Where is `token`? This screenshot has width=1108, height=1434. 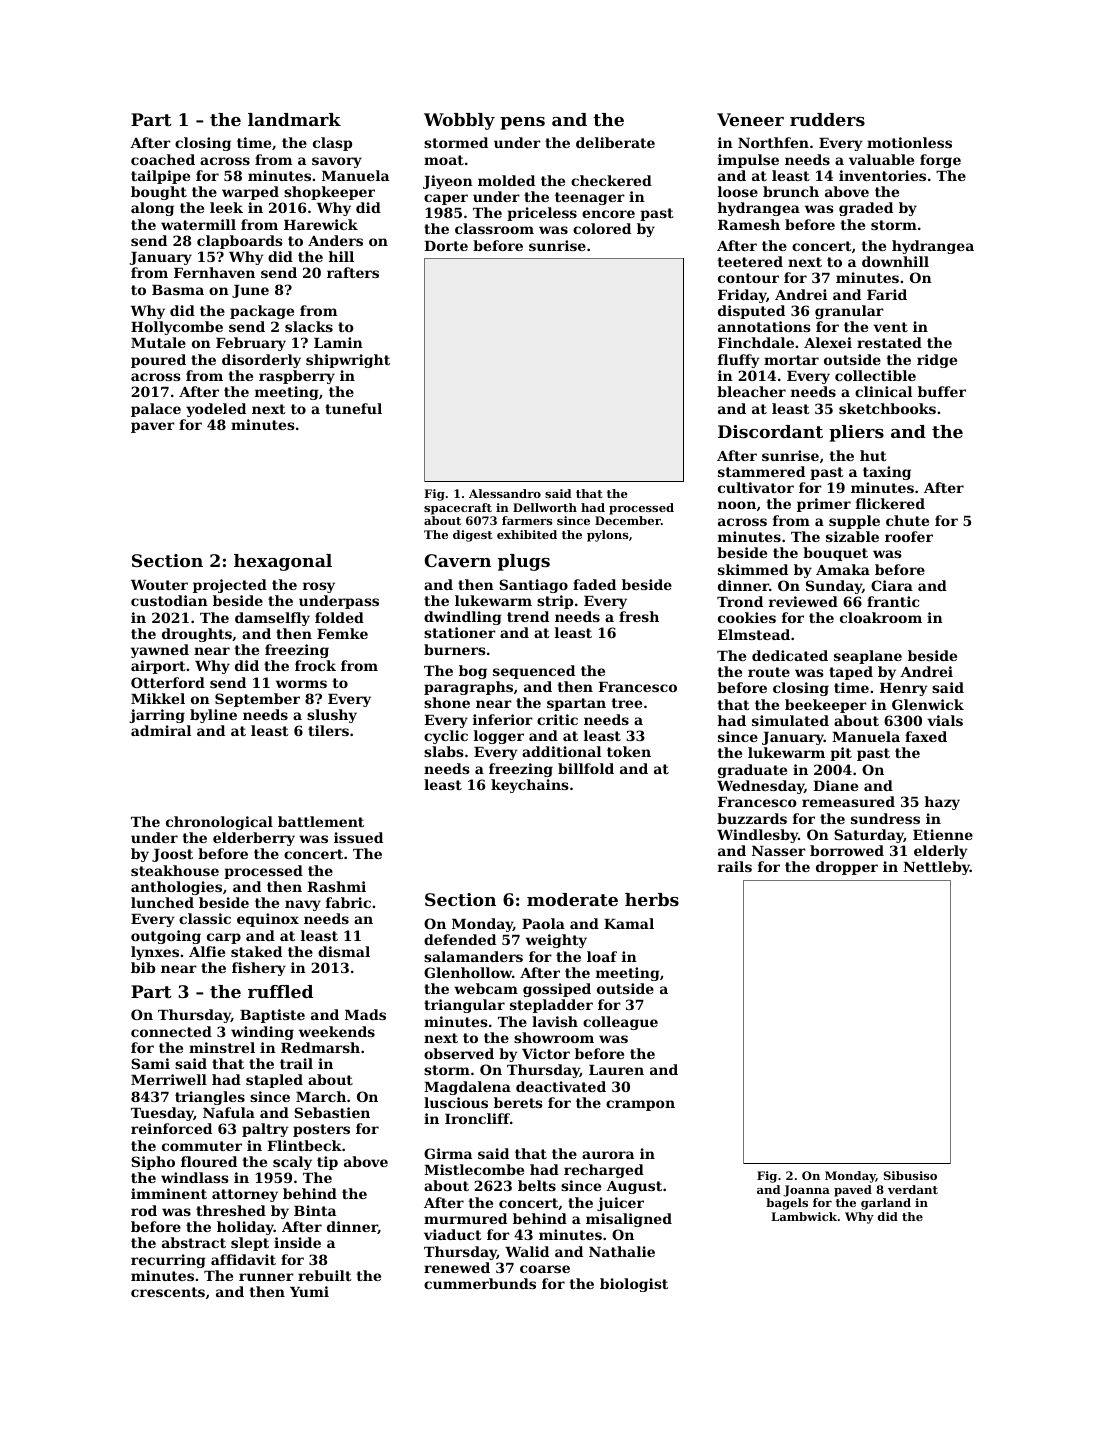
token is located at coordinates (629, 751).
